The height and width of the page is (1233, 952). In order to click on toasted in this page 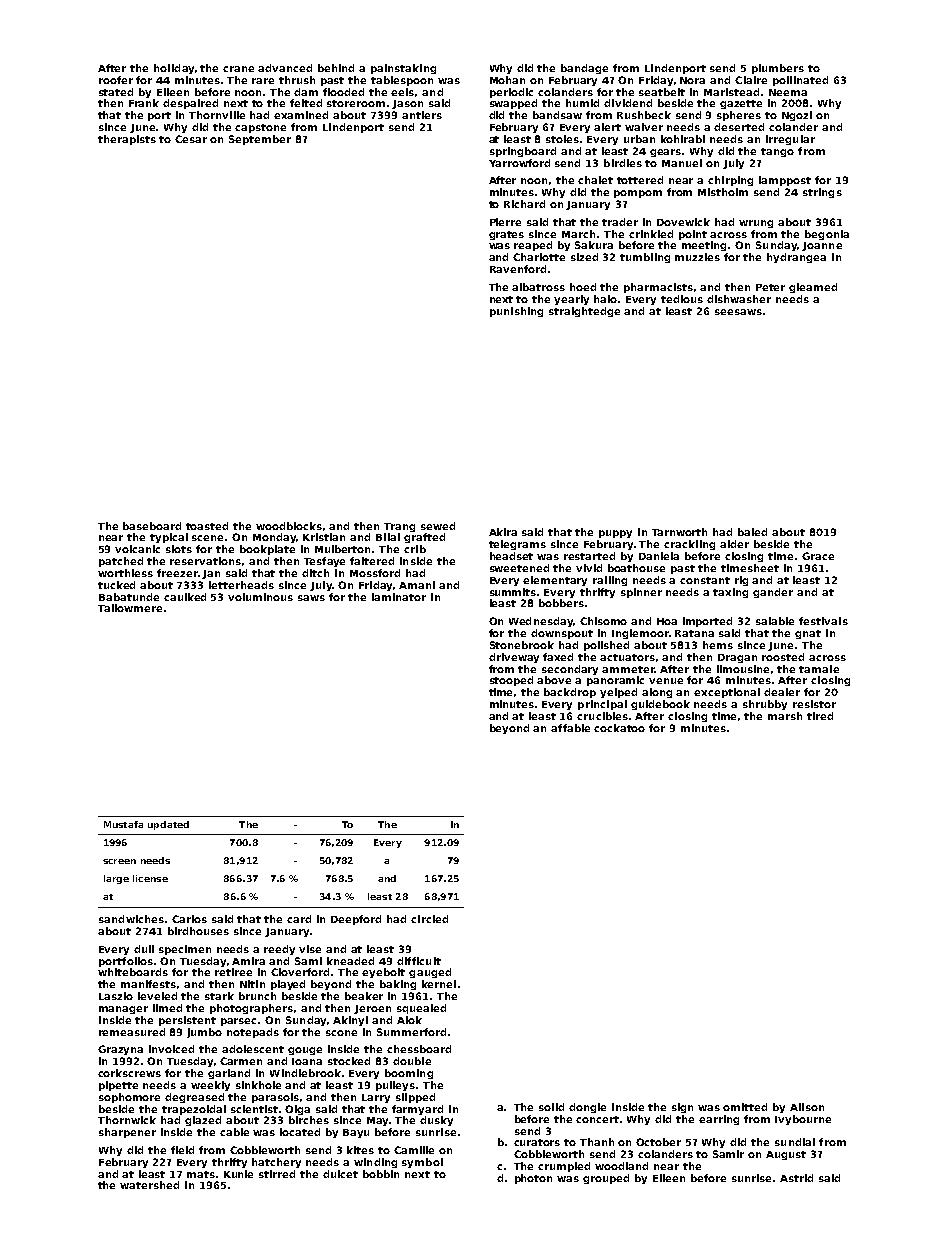, I will do `click(207, 526)`.
